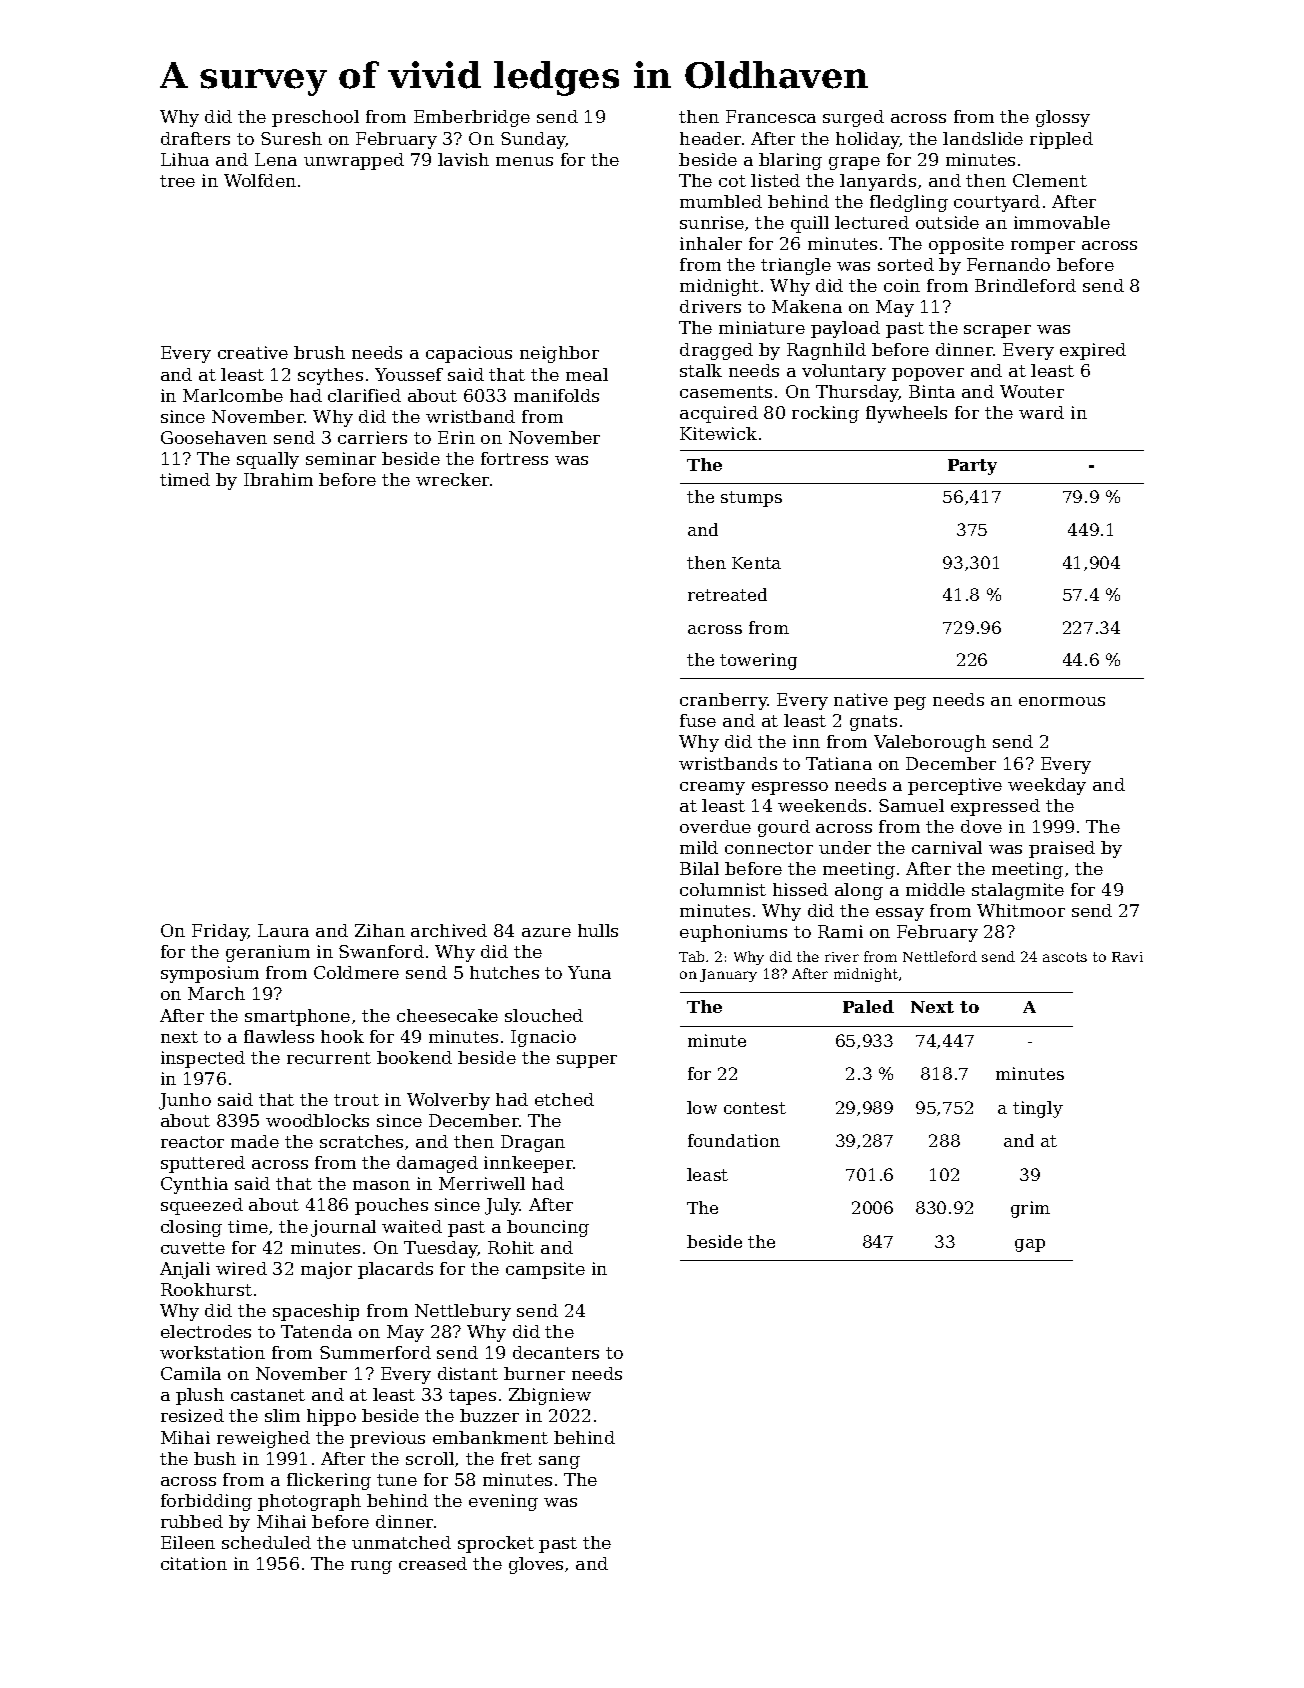 Image resolution: width=1304 pixels, height=1688 pixels. I want to click on preschool, so click(315, 118).
